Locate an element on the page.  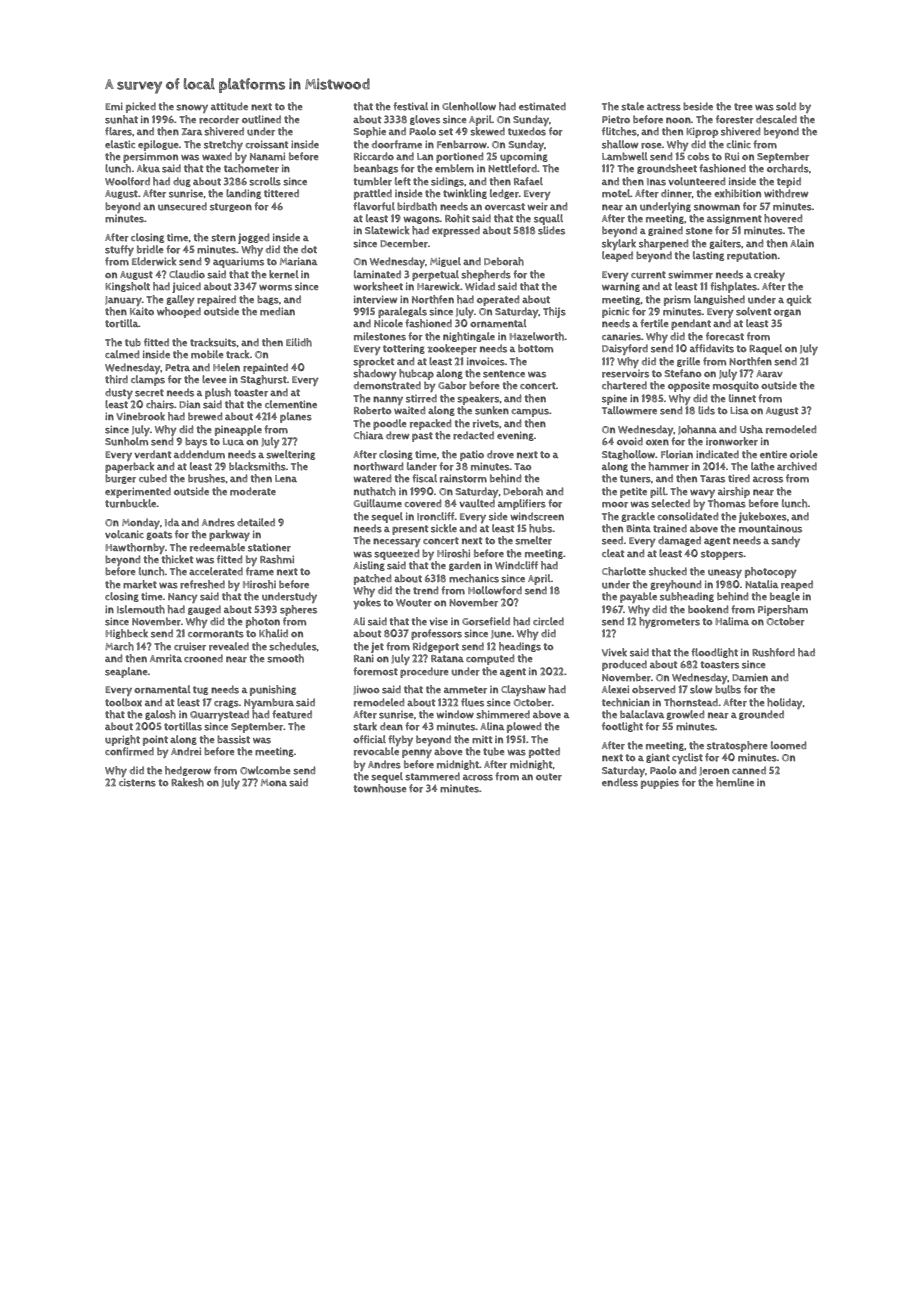
secret is located at coordinates (149, 393).
